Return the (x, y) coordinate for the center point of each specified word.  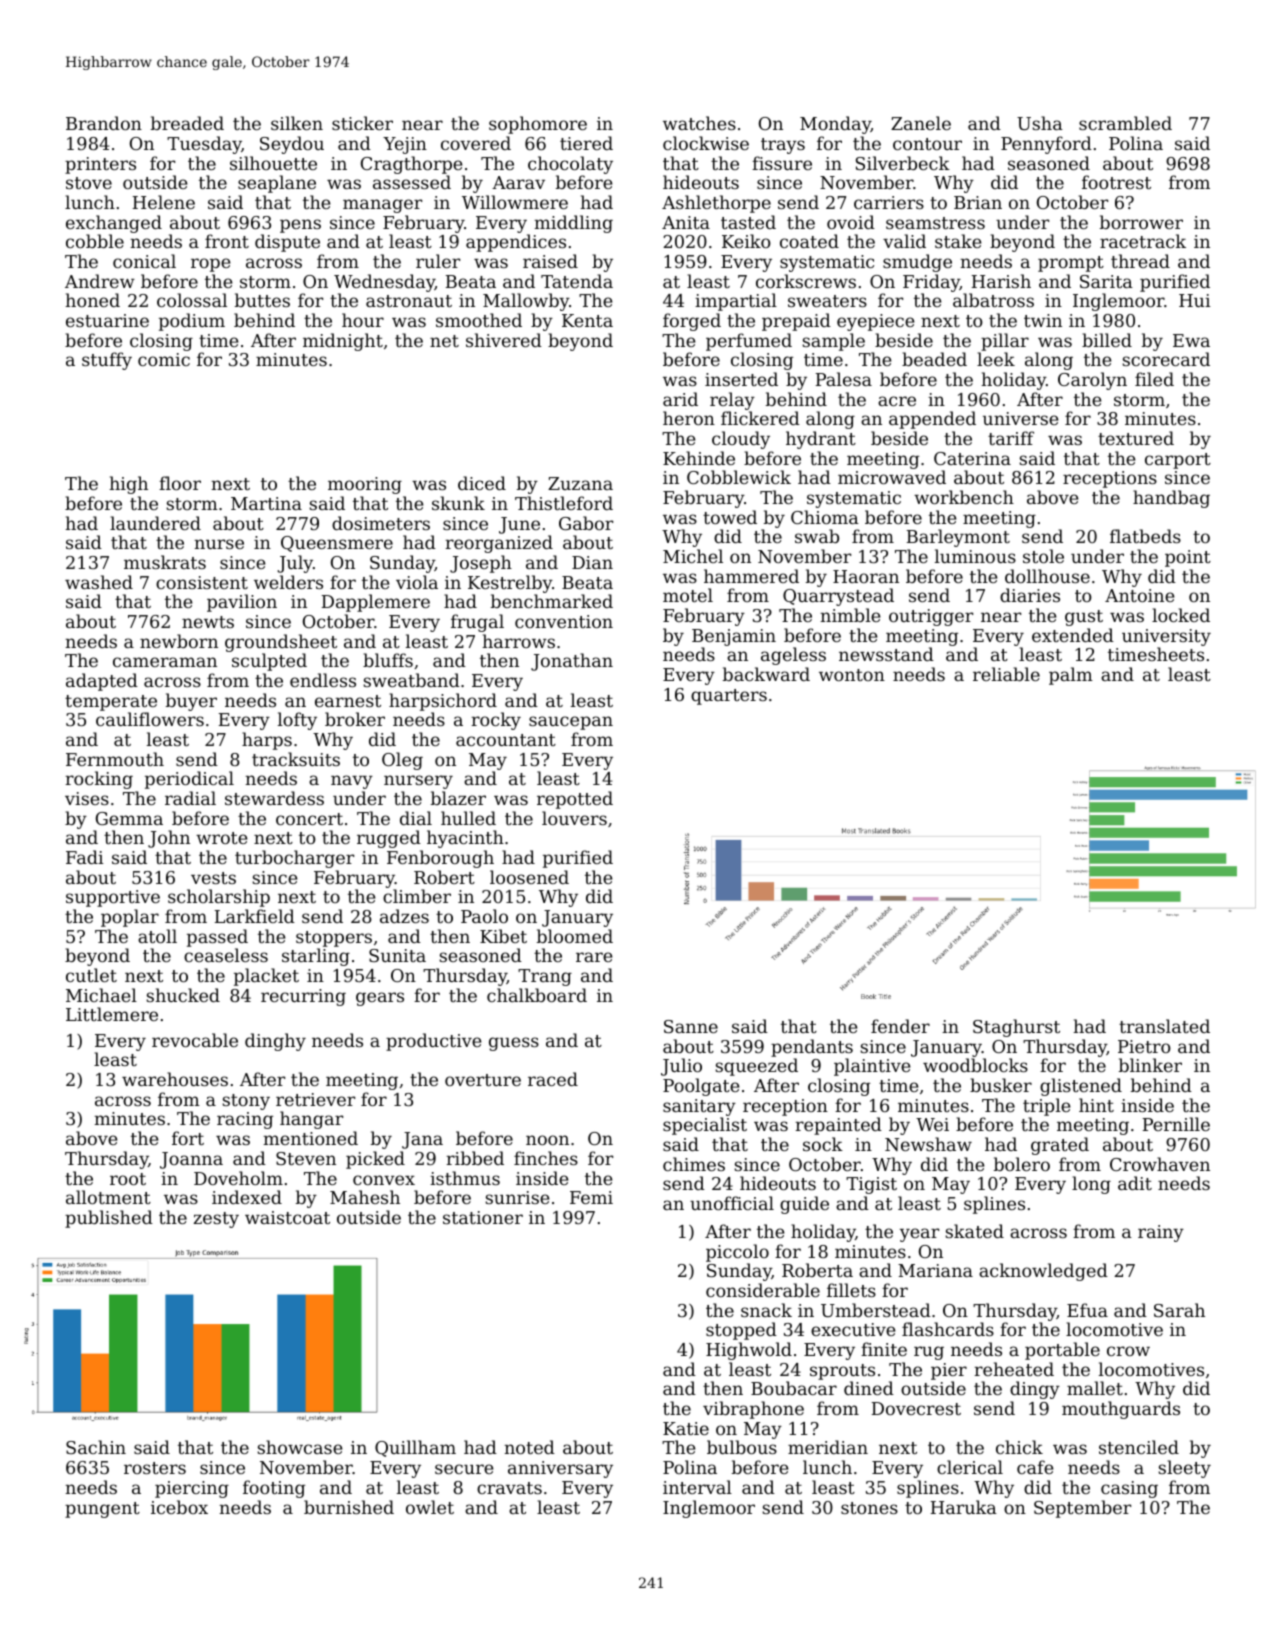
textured (1136, 438)
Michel (693, 556)
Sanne (691, 1026)
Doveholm (238, 1178)
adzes (404, 916)
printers (100, 165)
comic (164, 359)
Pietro (1144, 1046)
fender (900, 1026)
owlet (430, 1507)
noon (547, 1140)
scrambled (1125, 123)
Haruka (964, 1507)
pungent (102, 1510)
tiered (586, 143)
